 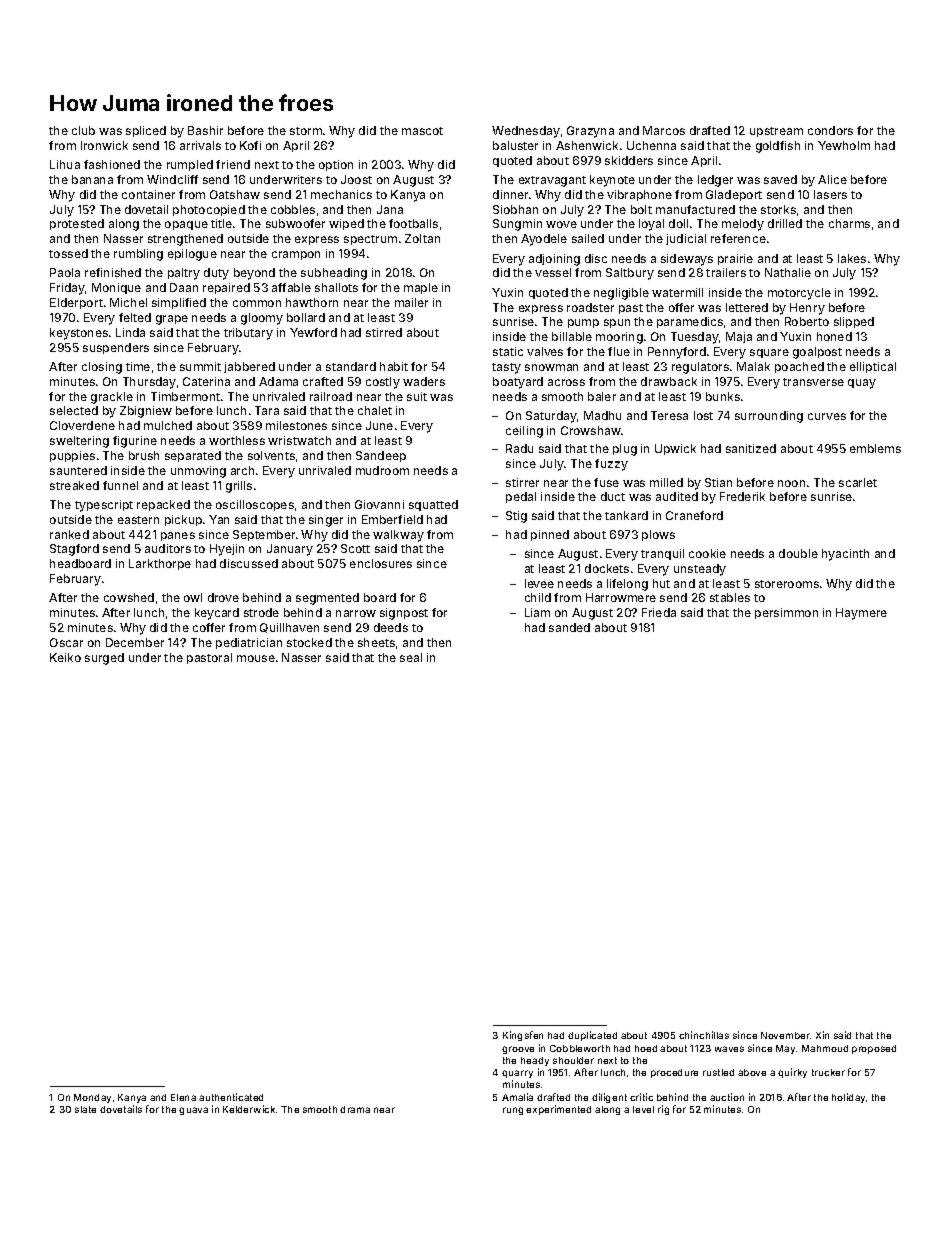 What do you see at coordinates (834, 336) in the document?
I see `honed` at bounding box center [834, 336].
